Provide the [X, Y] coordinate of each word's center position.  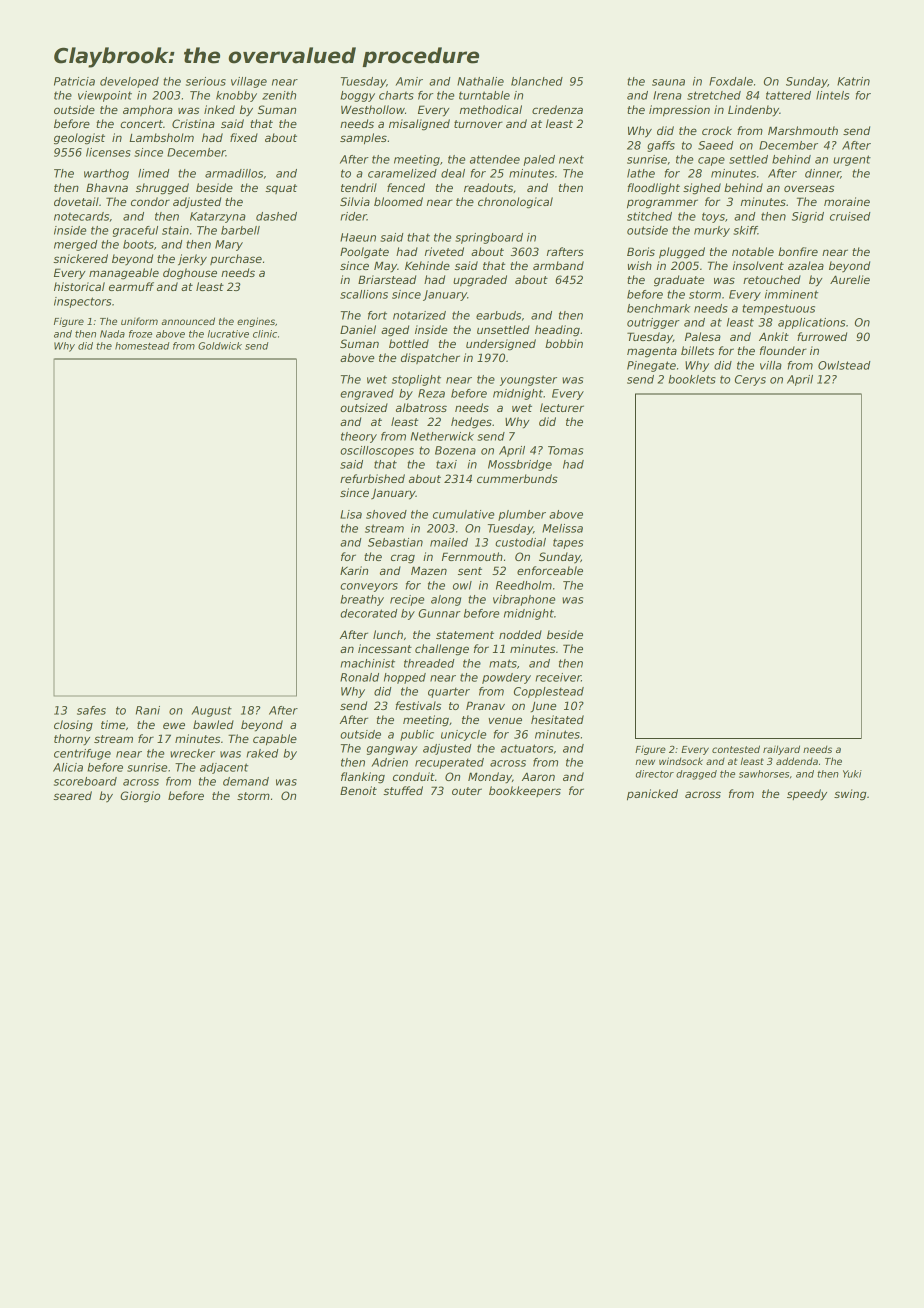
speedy [807, 795]
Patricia [74, 81]
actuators [527, 748]
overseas [809, 188]
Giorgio [140, 797]
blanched [537, 81]
